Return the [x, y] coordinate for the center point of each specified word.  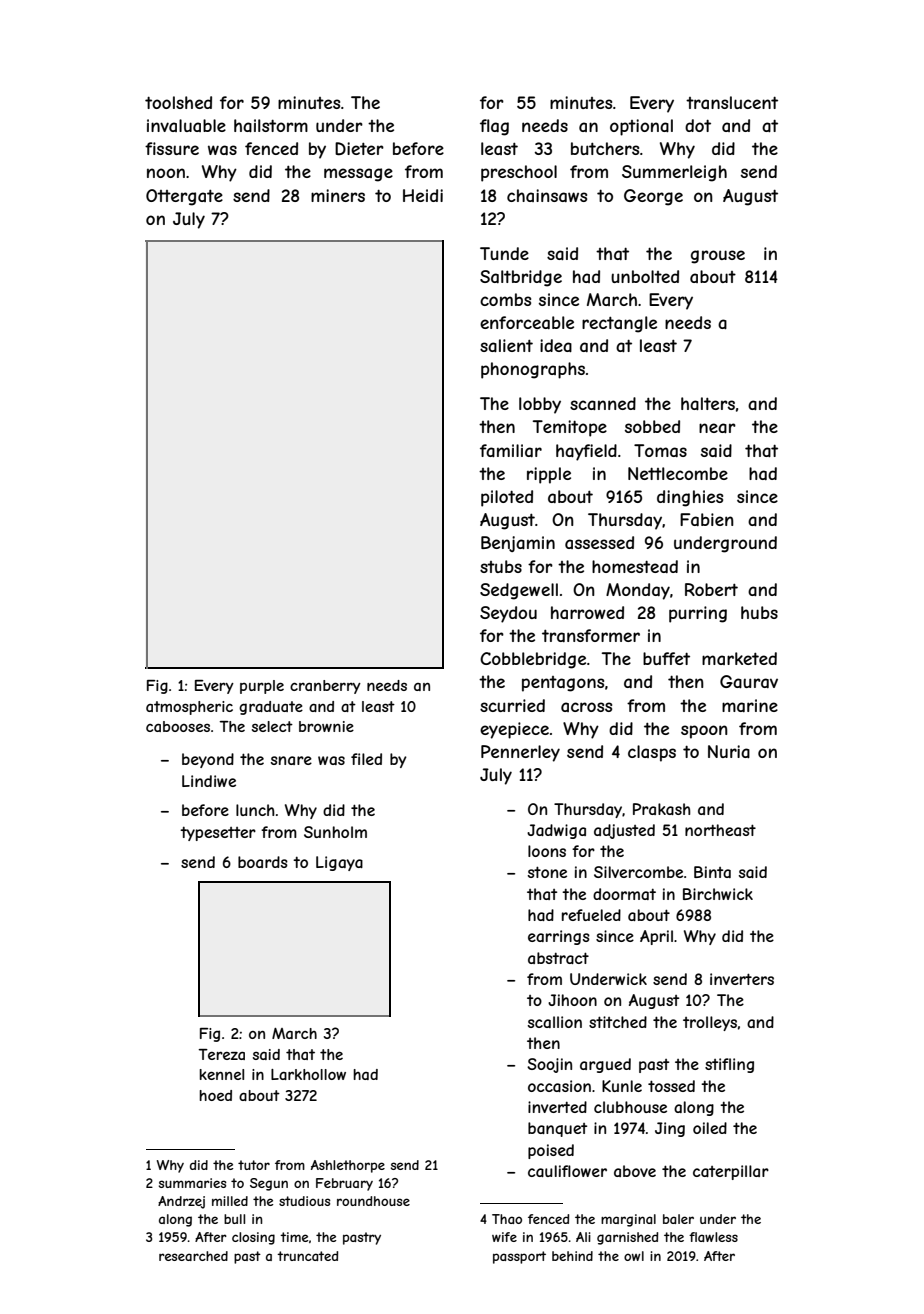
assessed [599, 542]
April [656, 937]
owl [634, 1256]
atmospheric [189, 708]
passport [519, 1257]
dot [698, 125]
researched [193, 1256]
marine [750, 705]
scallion [555, 1022]
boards [263, 862]
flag [494, 127]
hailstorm [271, 125]
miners [338, 195]
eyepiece [514, 730]
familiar [511, 450]
